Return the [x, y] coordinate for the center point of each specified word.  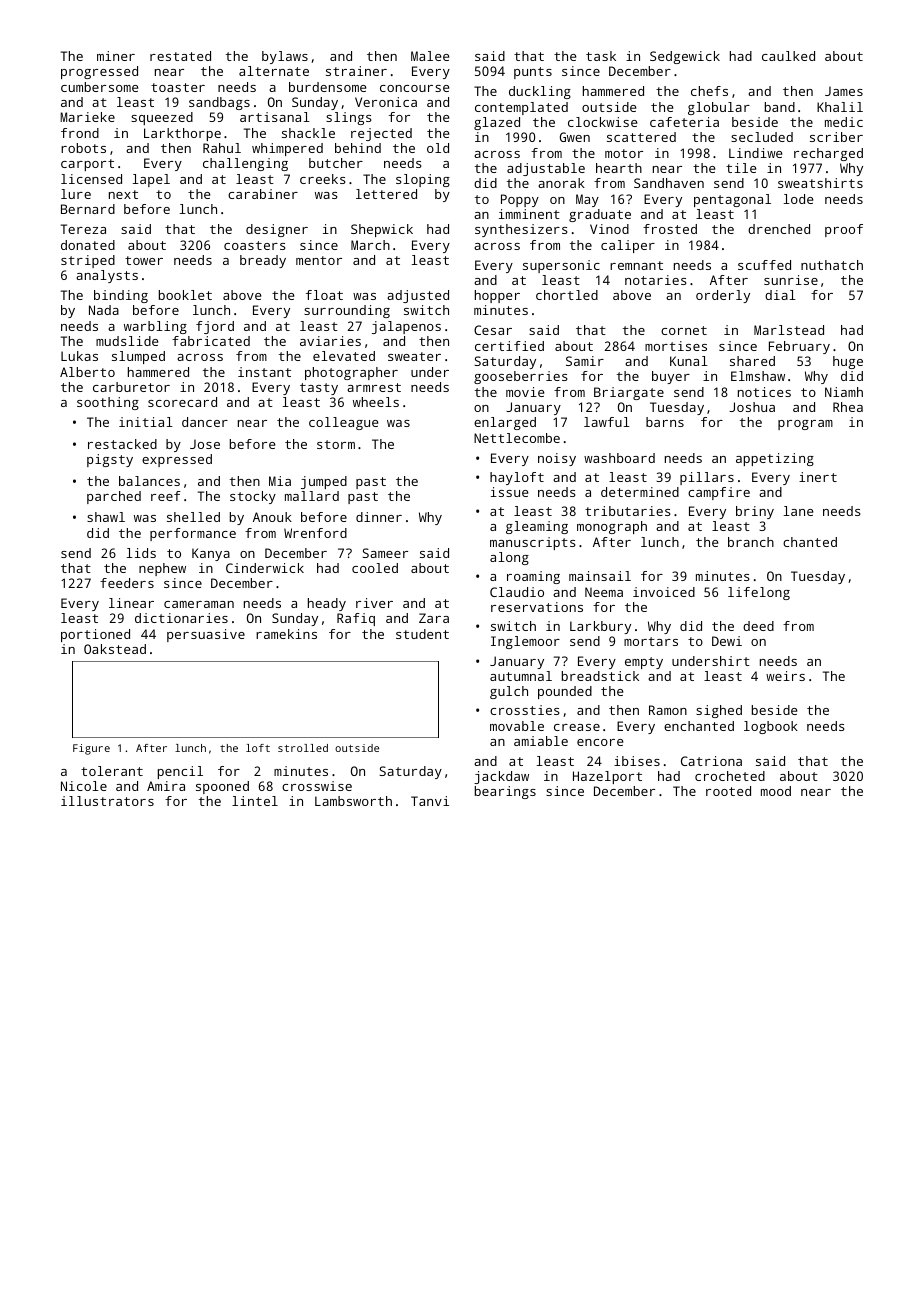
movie [525, 392]
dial [780, 295]
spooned [222, 787]
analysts [107, 276]
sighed [719, 711]
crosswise [317, 786]
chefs [709, 91]
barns [665, 422]
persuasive [206, 635]
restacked [122, 444]
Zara [434, 618]
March [370, 245]
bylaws [285, 57]
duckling [540, 92]
